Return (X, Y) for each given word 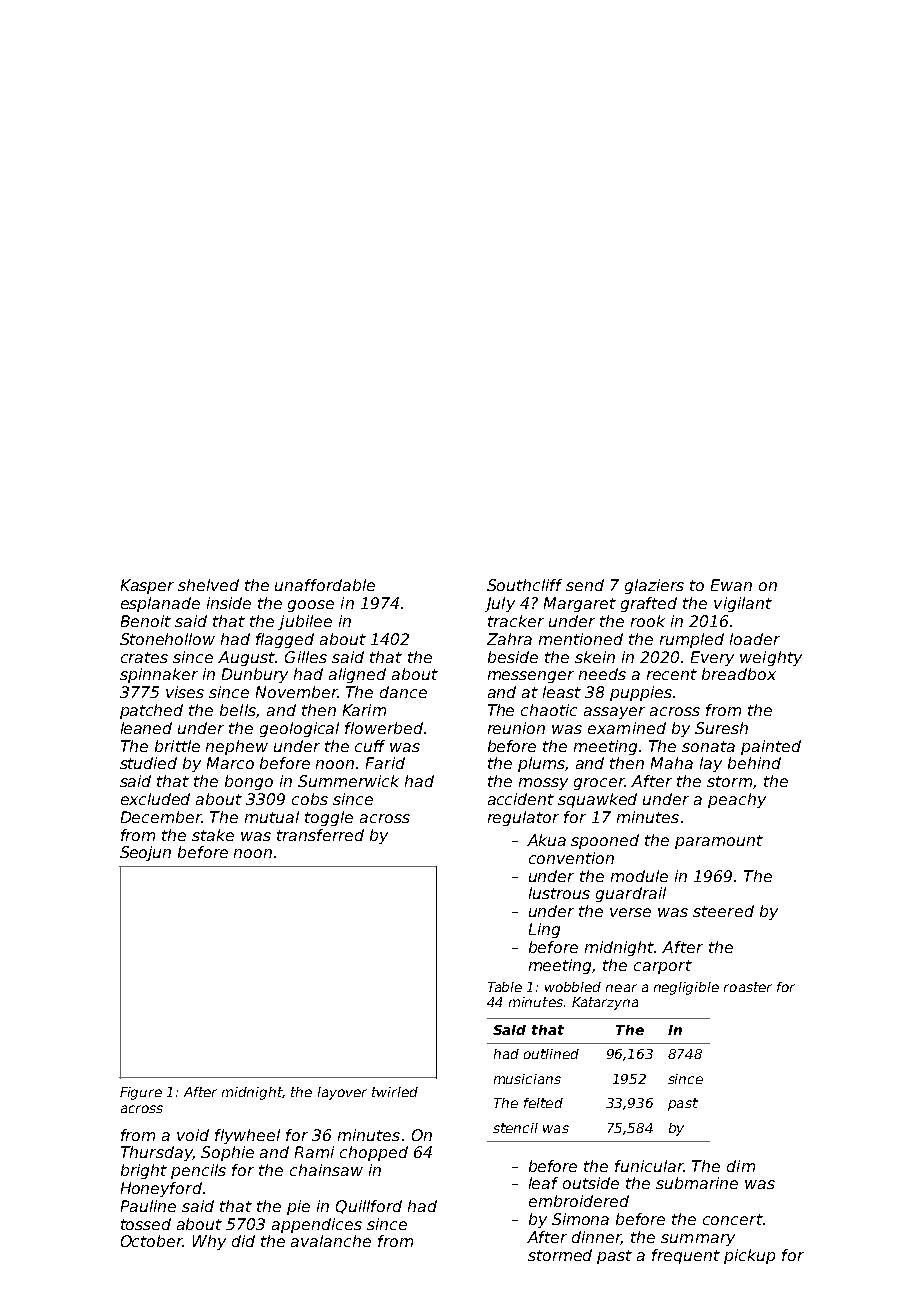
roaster (748, 987)
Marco (230, 763)
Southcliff (524, 585)
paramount (719, 842)
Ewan (731, 585)
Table (505, 987)
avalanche (331, 1241)
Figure (141, 1093)
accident (521, 799)
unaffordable (325, 585)
